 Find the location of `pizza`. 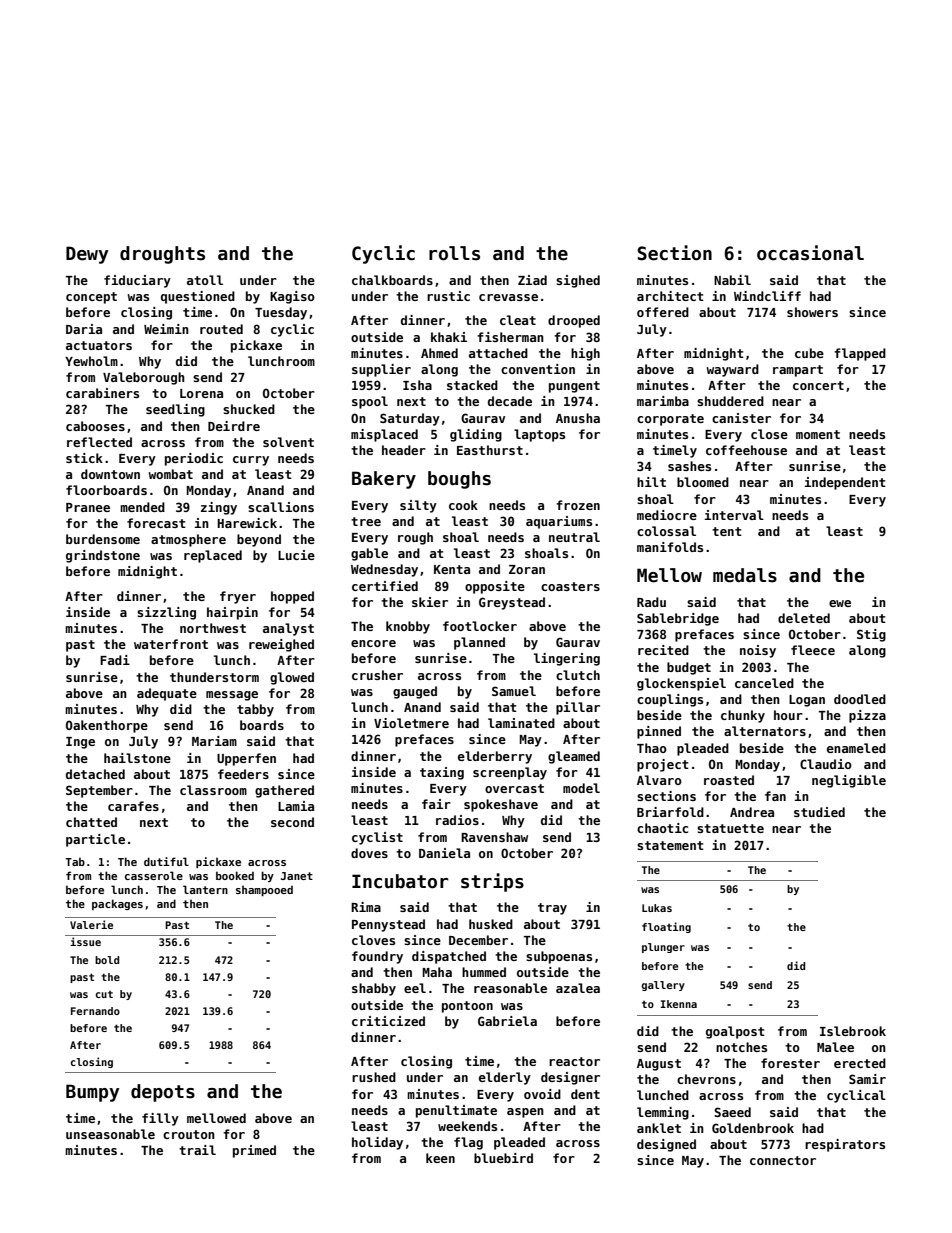

pizza is located at coordinates (867, 716).
